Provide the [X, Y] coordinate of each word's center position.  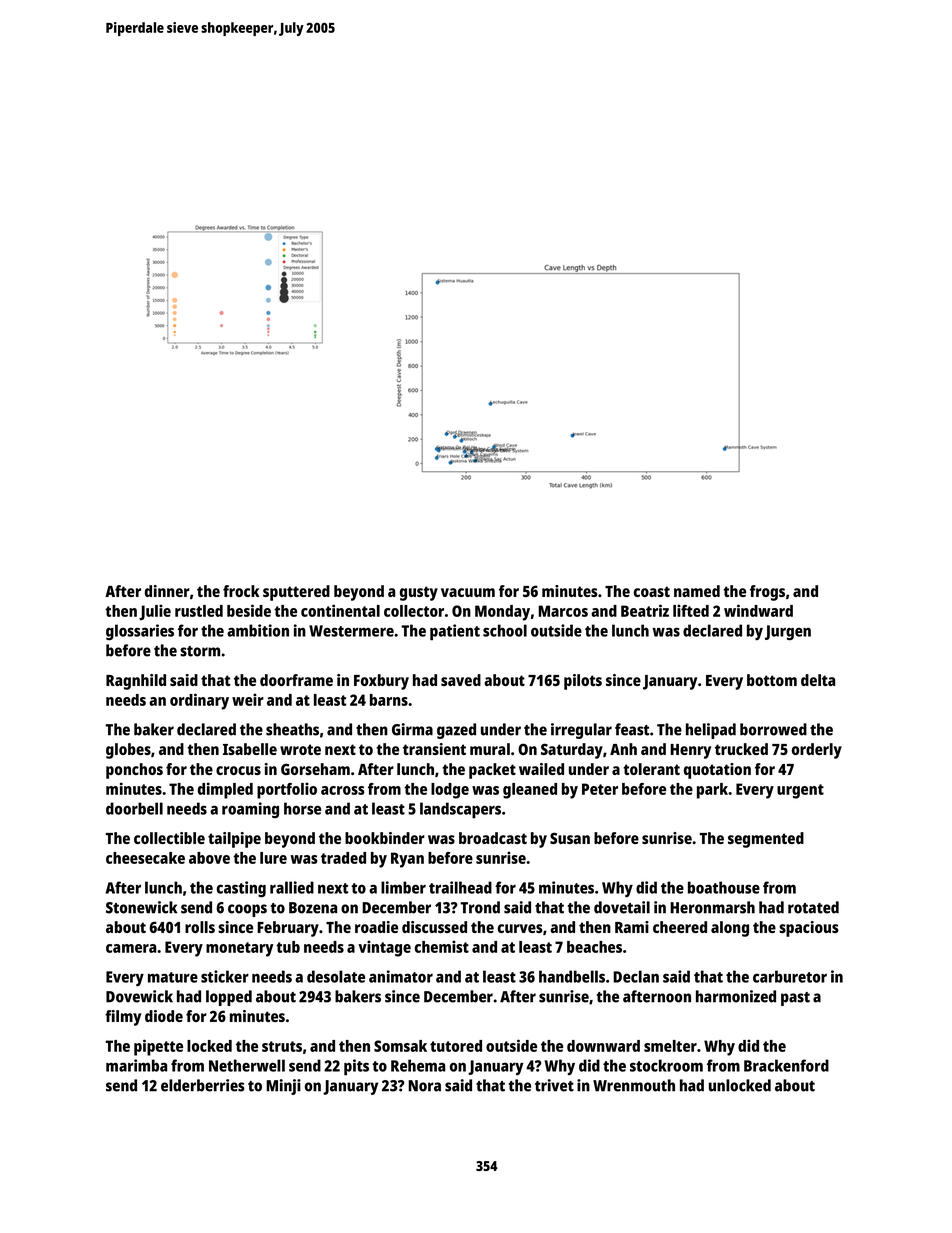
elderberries [203, 1085]
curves [520, 928]
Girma [412, 729]
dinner [167, 591]
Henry [690, 751]
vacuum [468, 592]
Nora [424, 1086]
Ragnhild [136, 682]
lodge [450, 791]
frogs [767, 593]
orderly [817, 751]
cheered [680, 927]
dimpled [225, 790]
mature [173, 977]
